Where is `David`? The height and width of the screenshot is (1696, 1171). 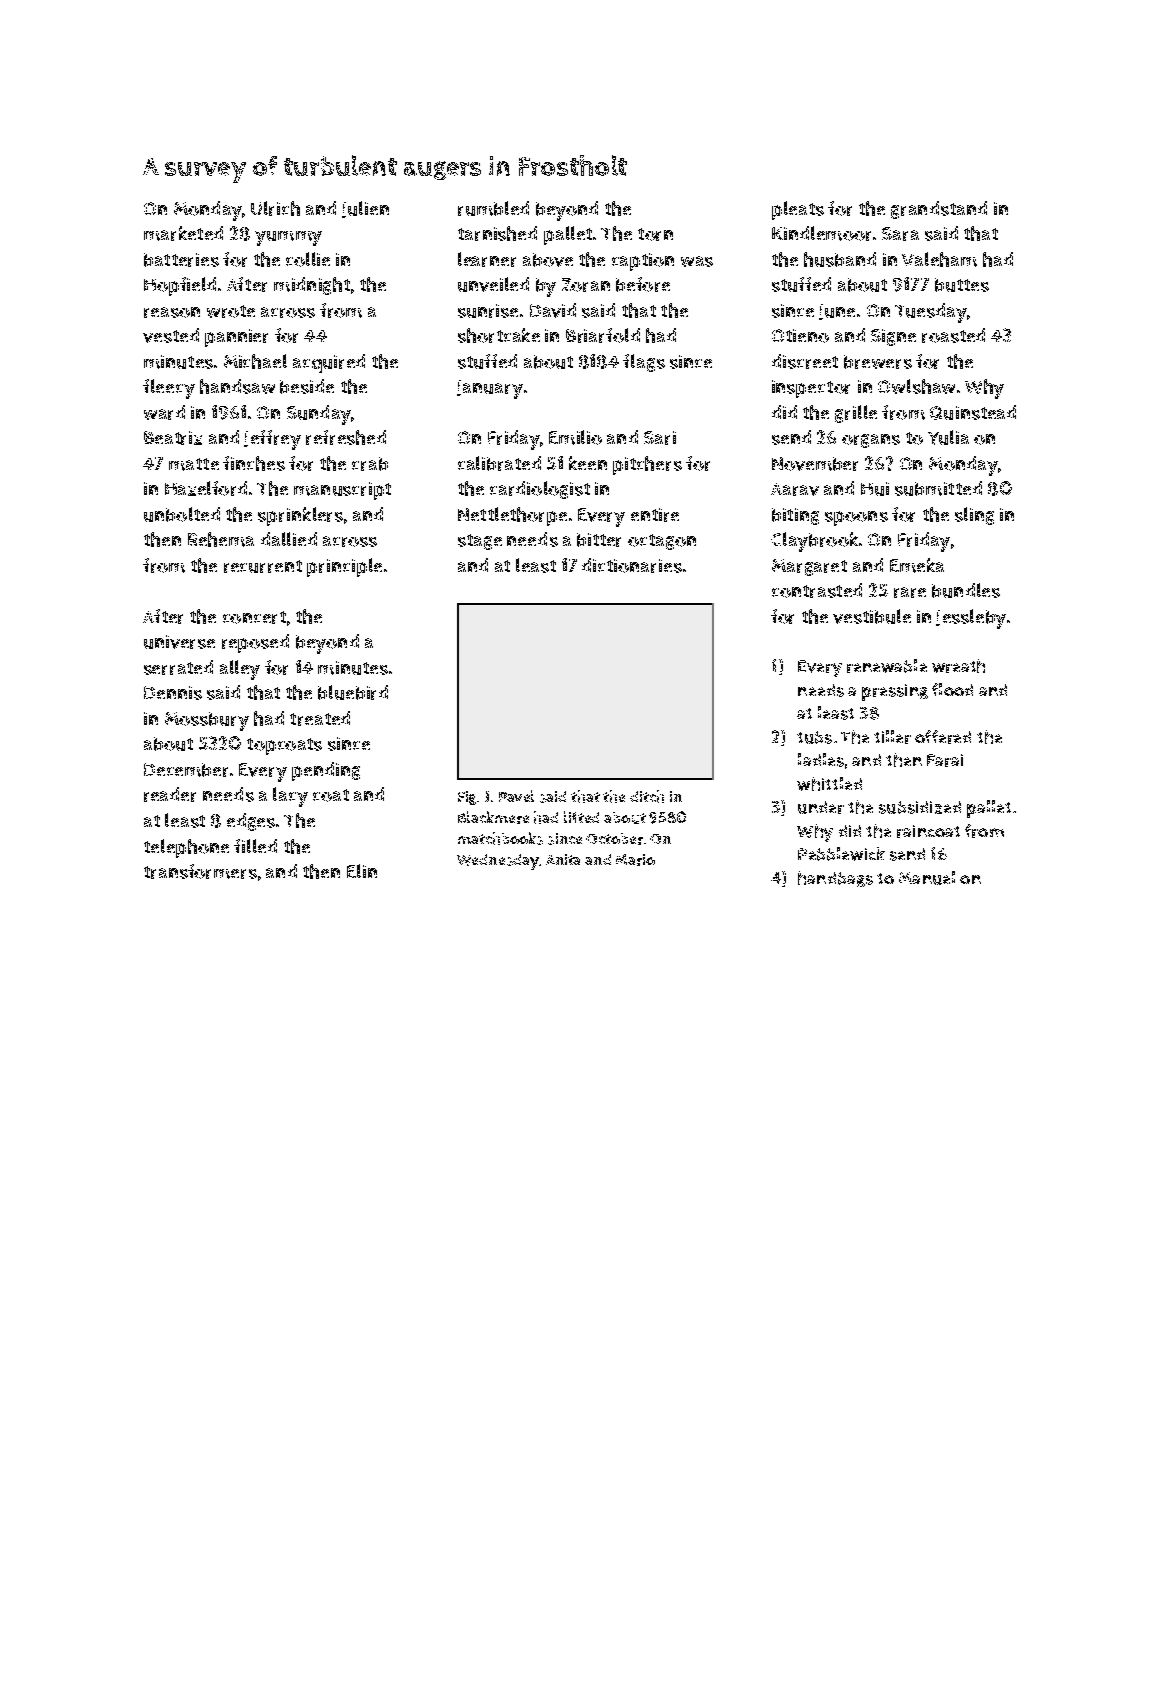 David is located at coordinates (553, 310).
